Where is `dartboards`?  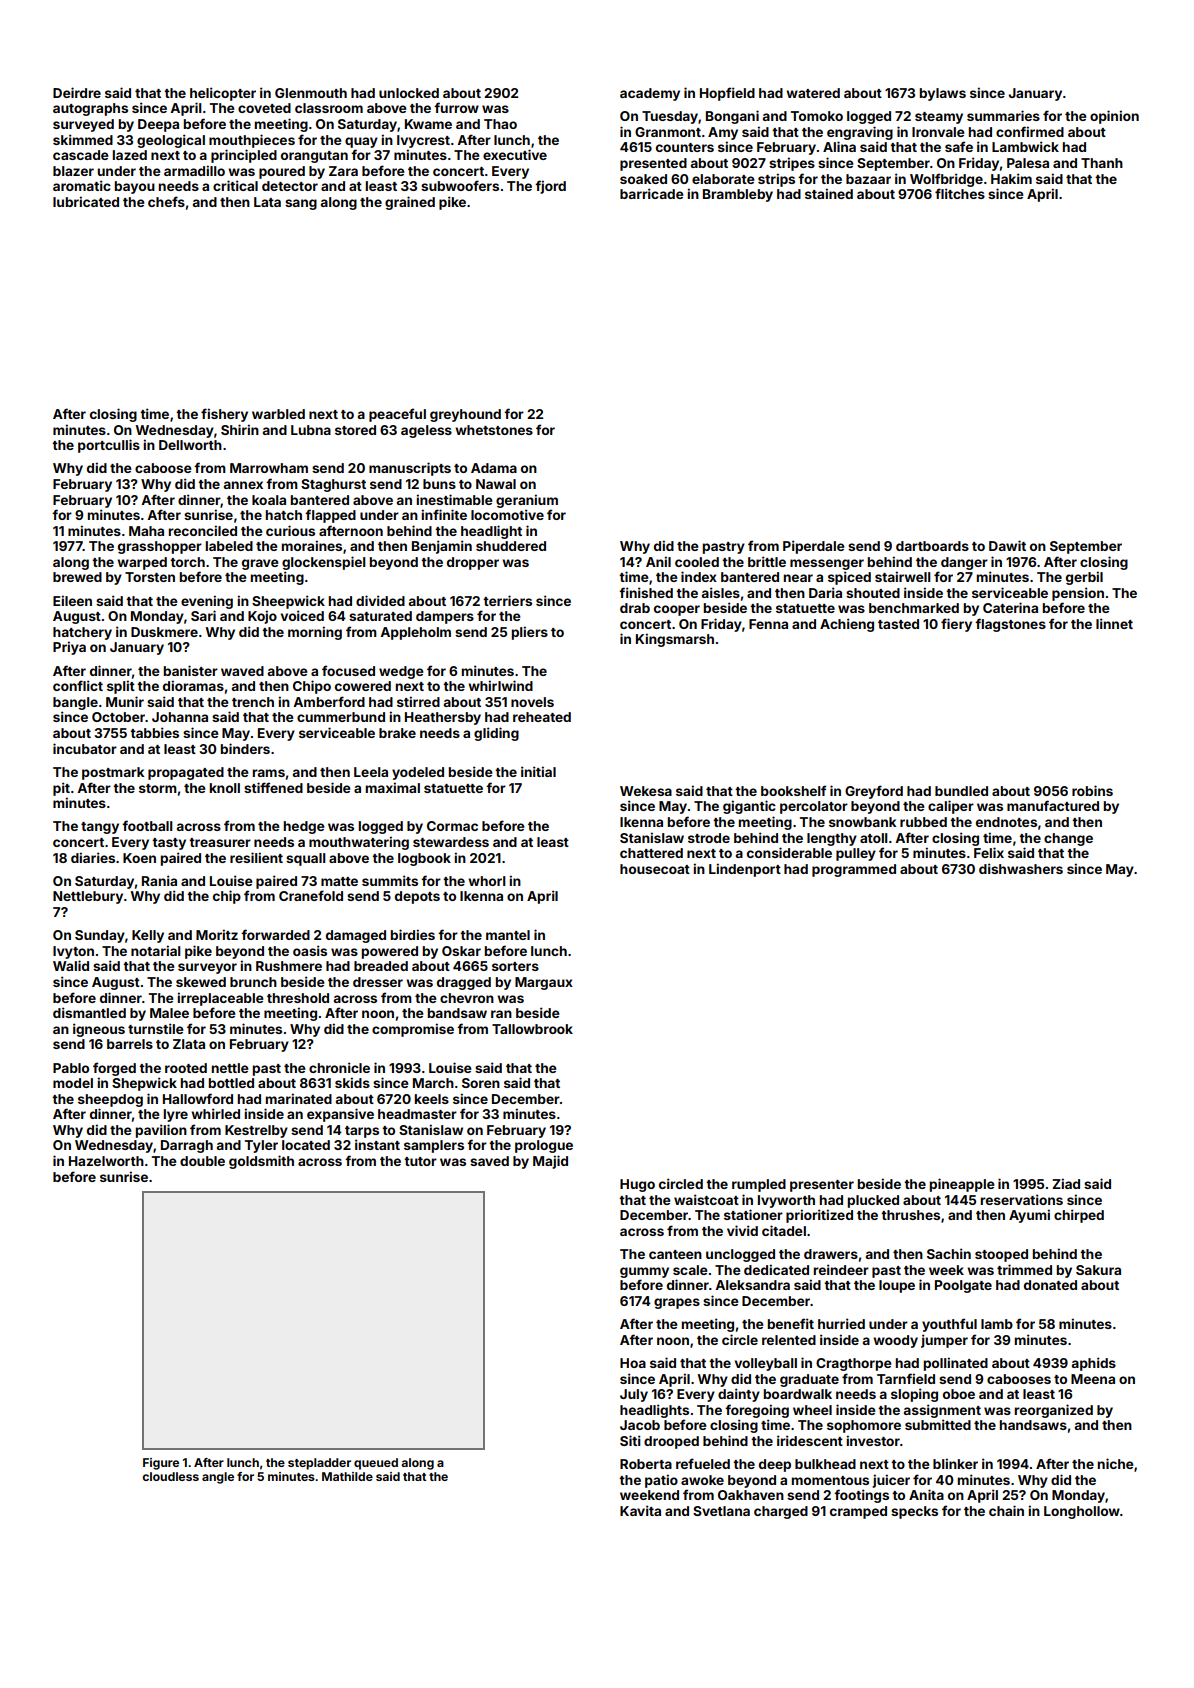
dartboards is located at coordinates (932, 546).
